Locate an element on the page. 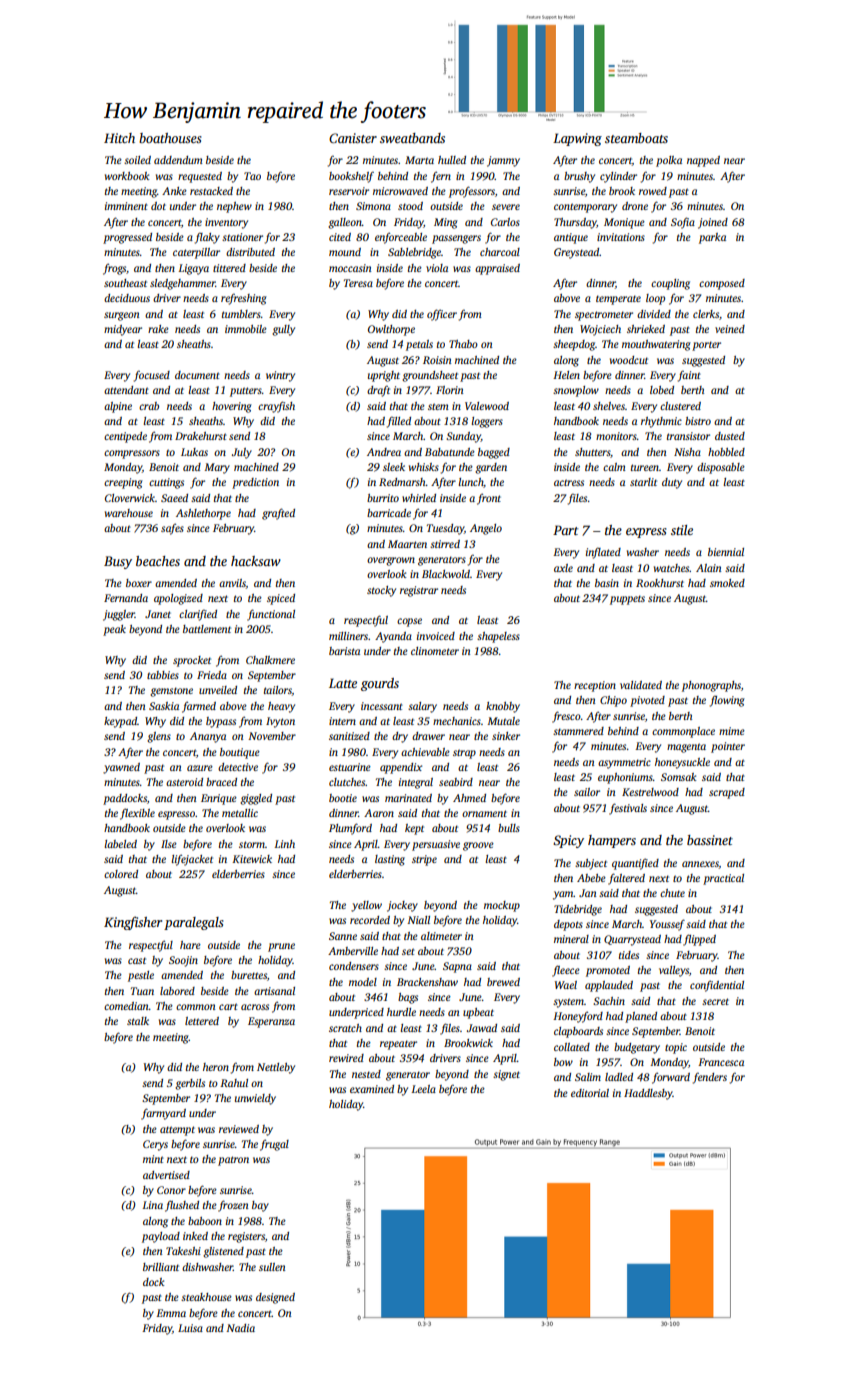 This document has height=1400, width=849. asymmetric is located at coordinates (624, 763).
